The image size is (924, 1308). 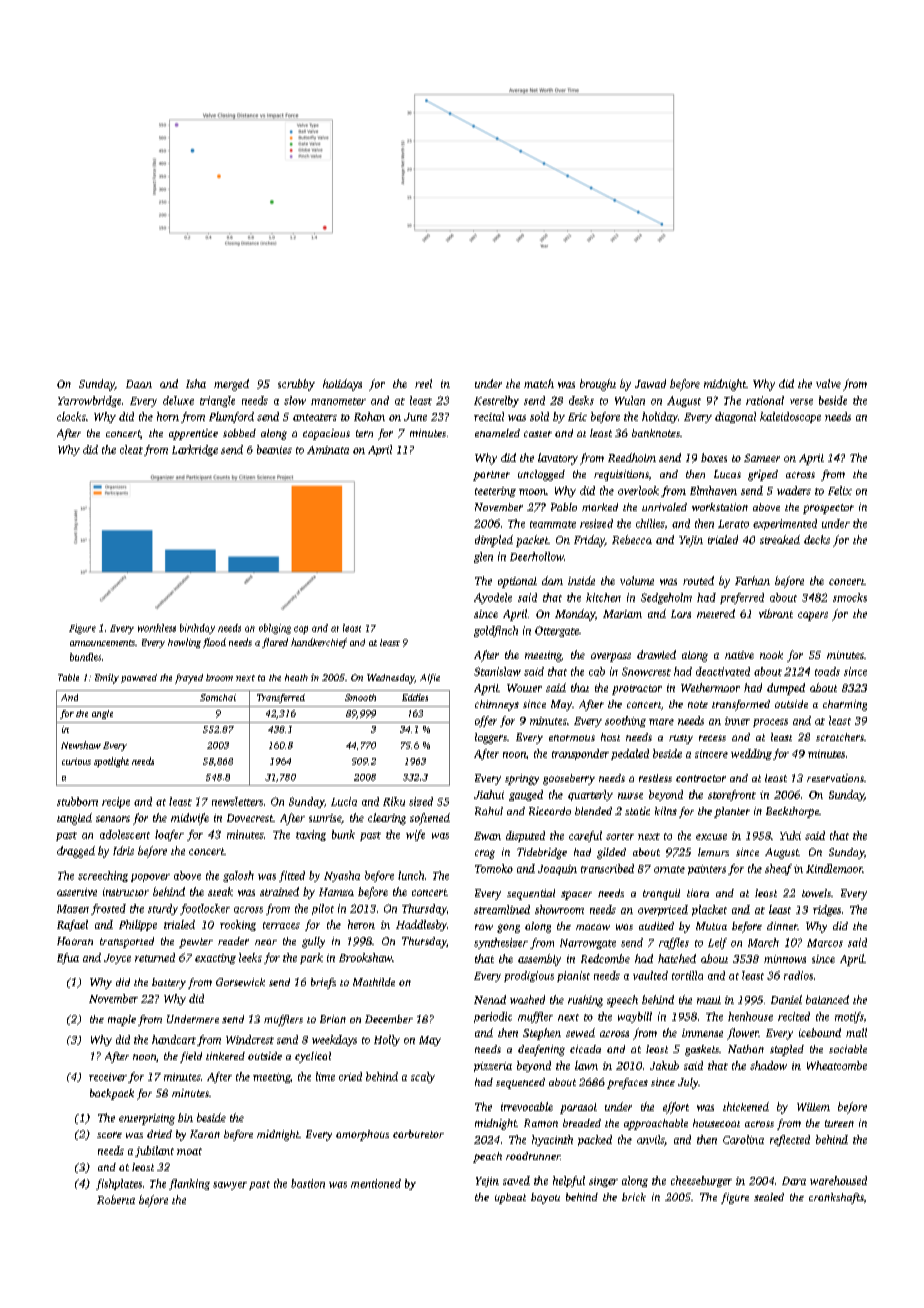 What do you see at coordinates (205, 1134) in the page?
I see `Karan` at bounding box center [205, 1134].
